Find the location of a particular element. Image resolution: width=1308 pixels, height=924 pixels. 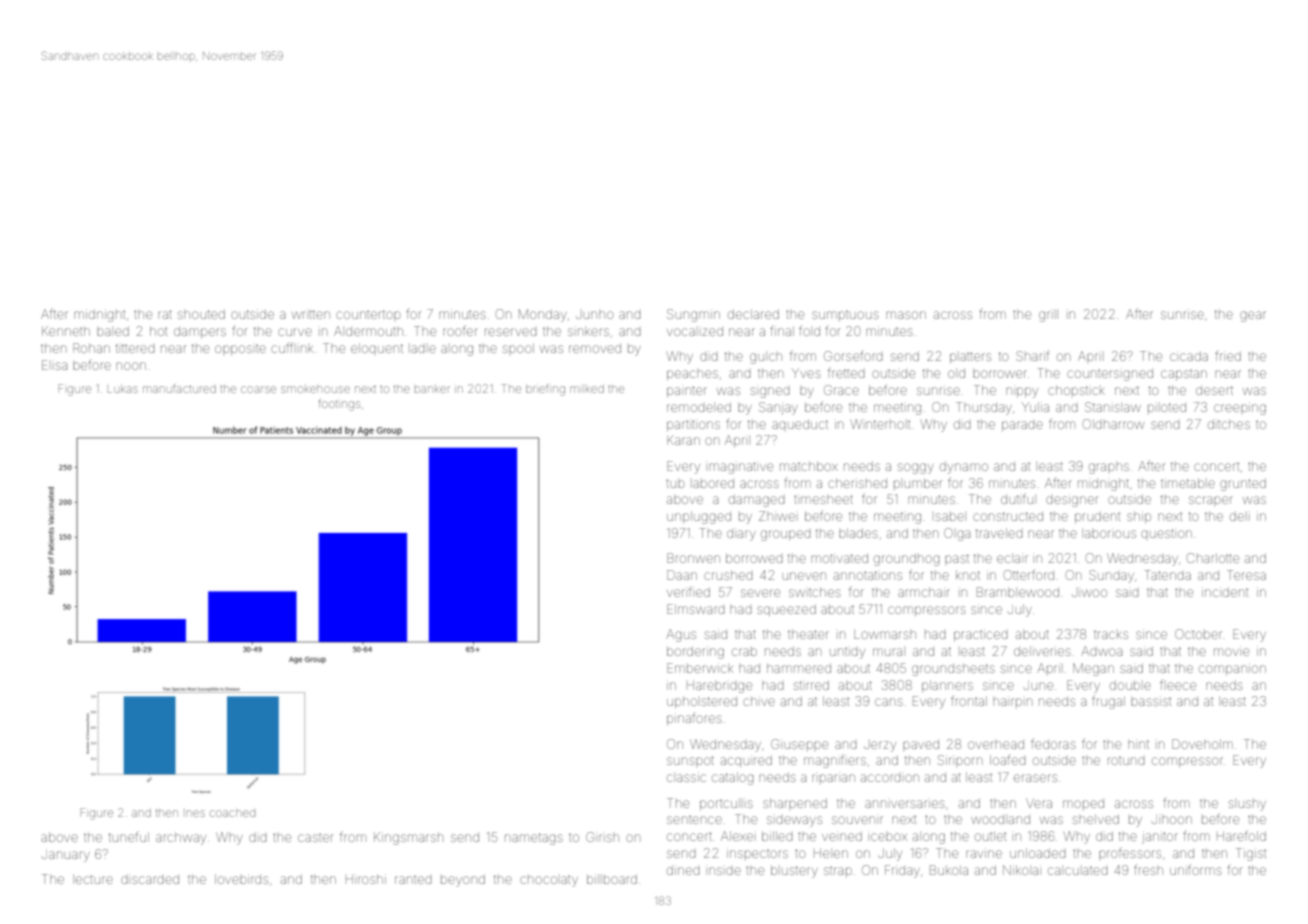

Sharif is located at coordinates (1032, 356).
